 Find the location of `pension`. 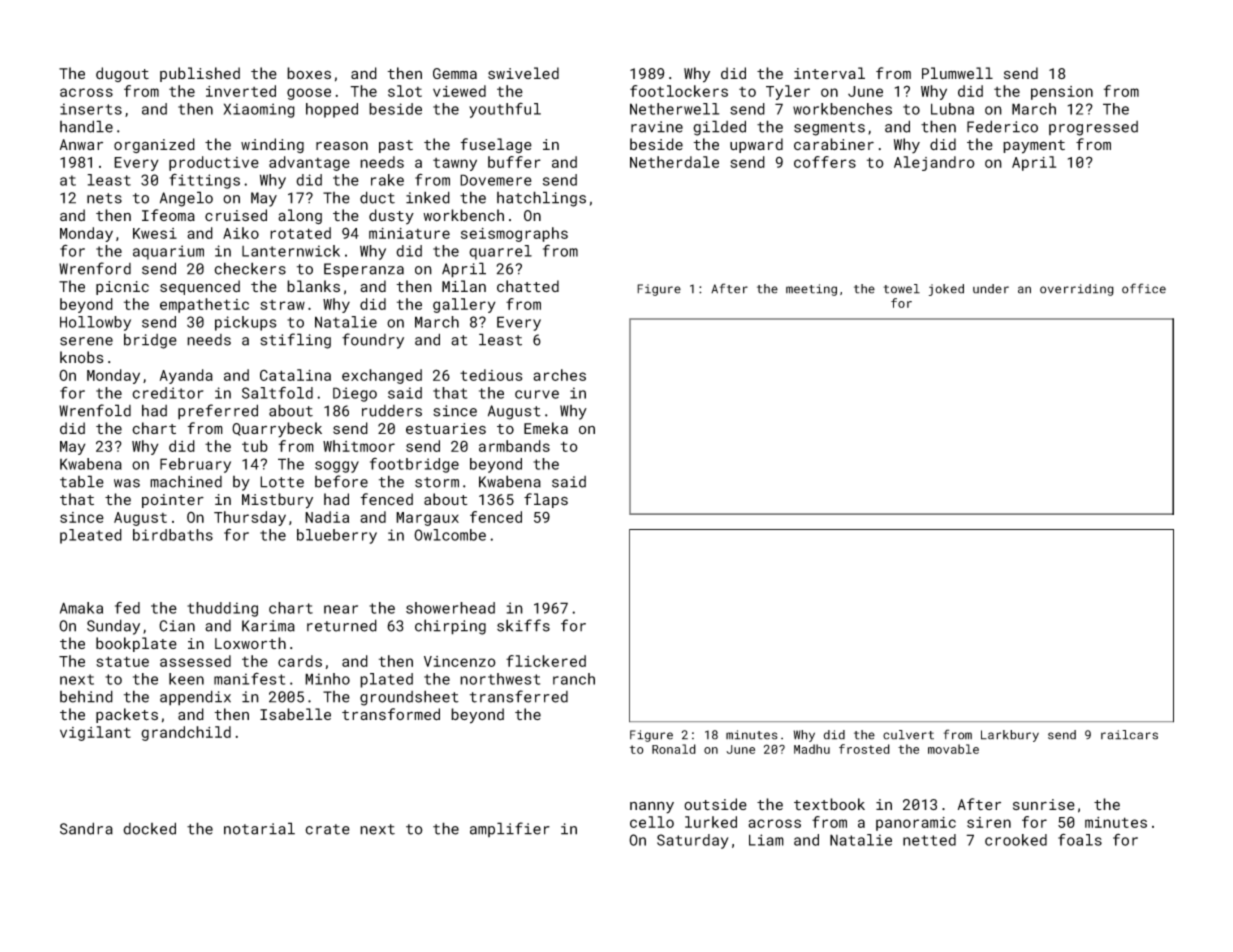

pension is located at coordinates (1062, 93).
